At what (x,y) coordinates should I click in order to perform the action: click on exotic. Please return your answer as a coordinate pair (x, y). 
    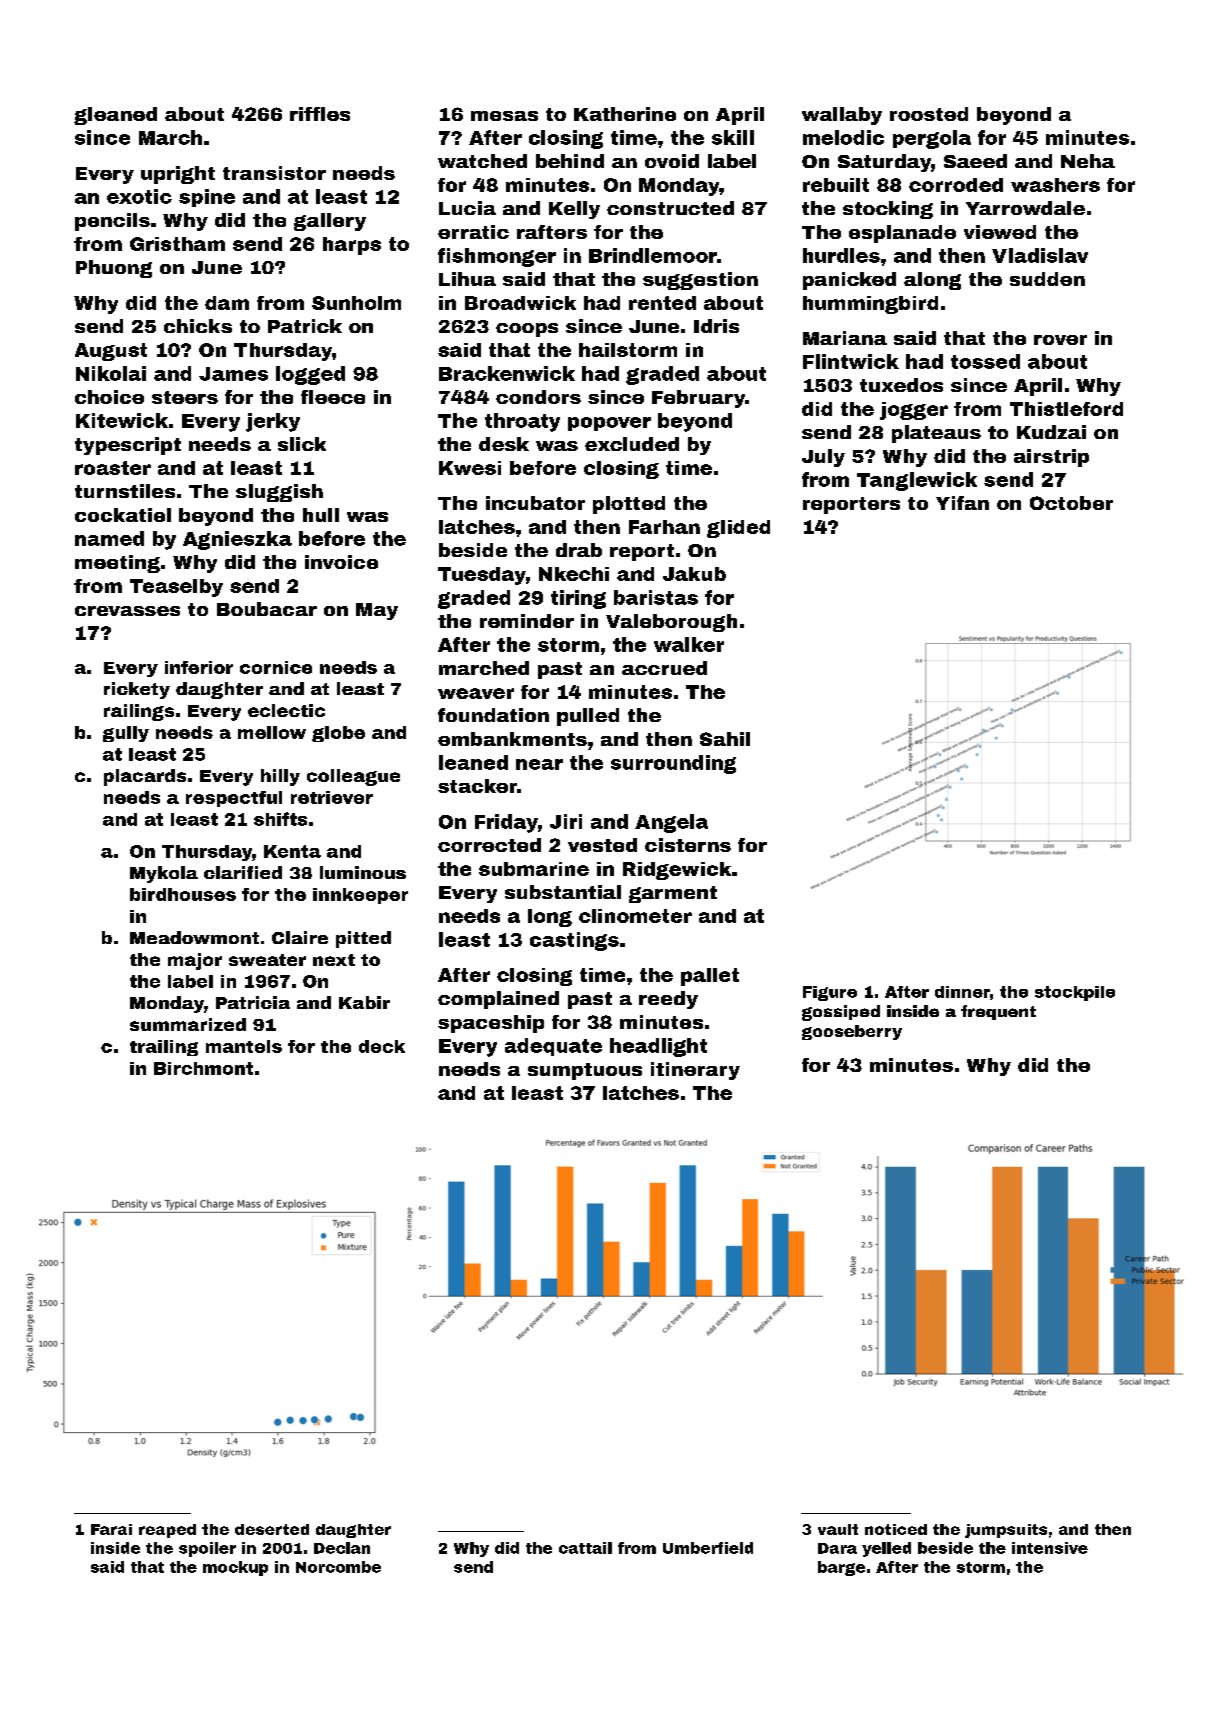
    Looking at the image, I should click on (139, 196).
